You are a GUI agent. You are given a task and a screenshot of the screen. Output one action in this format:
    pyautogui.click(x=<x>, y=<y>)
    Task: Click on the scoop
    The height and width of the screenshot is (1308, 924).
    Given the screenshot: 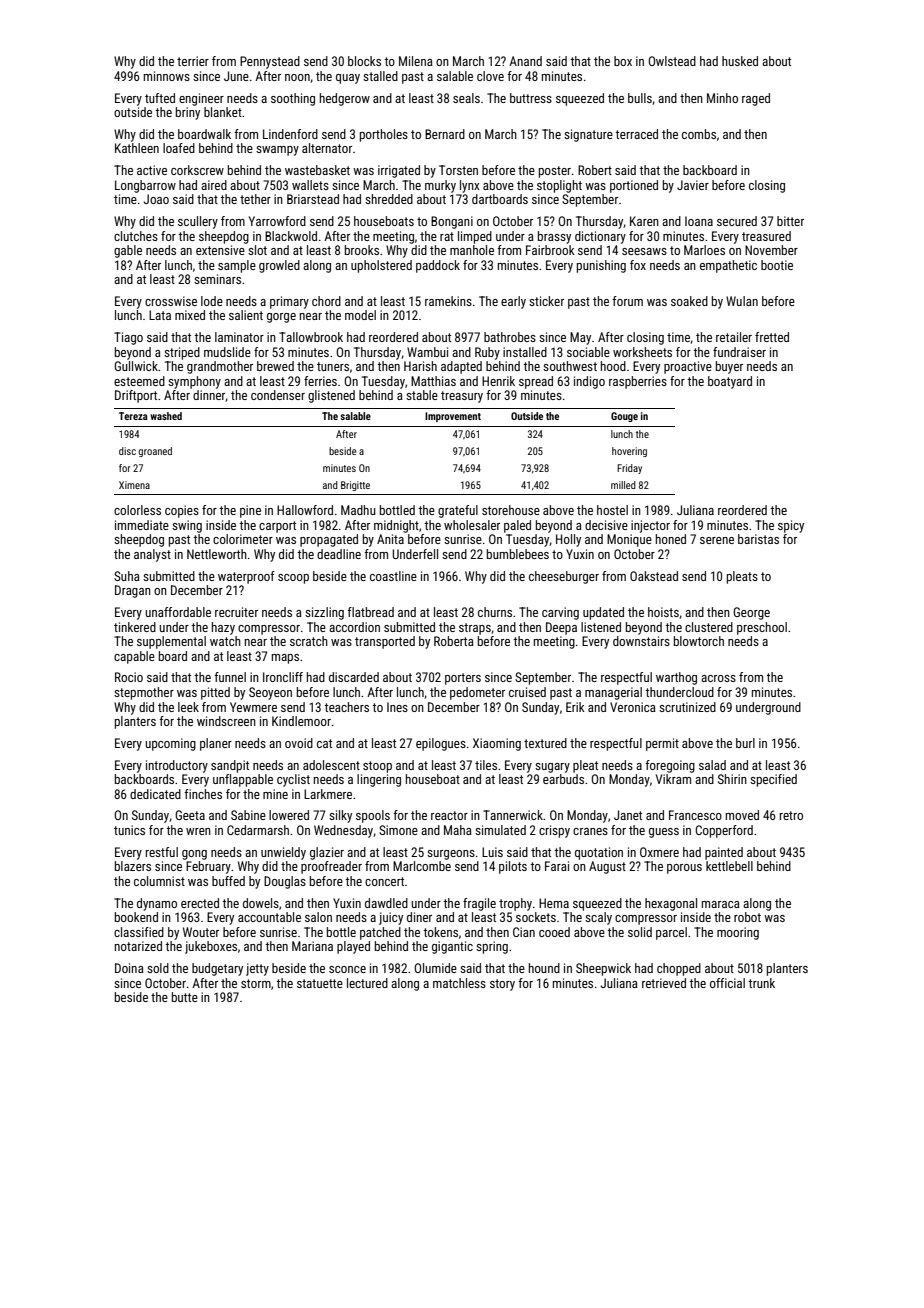 What is the action you would take?
    pyautogui.click(x=293, y=579)
